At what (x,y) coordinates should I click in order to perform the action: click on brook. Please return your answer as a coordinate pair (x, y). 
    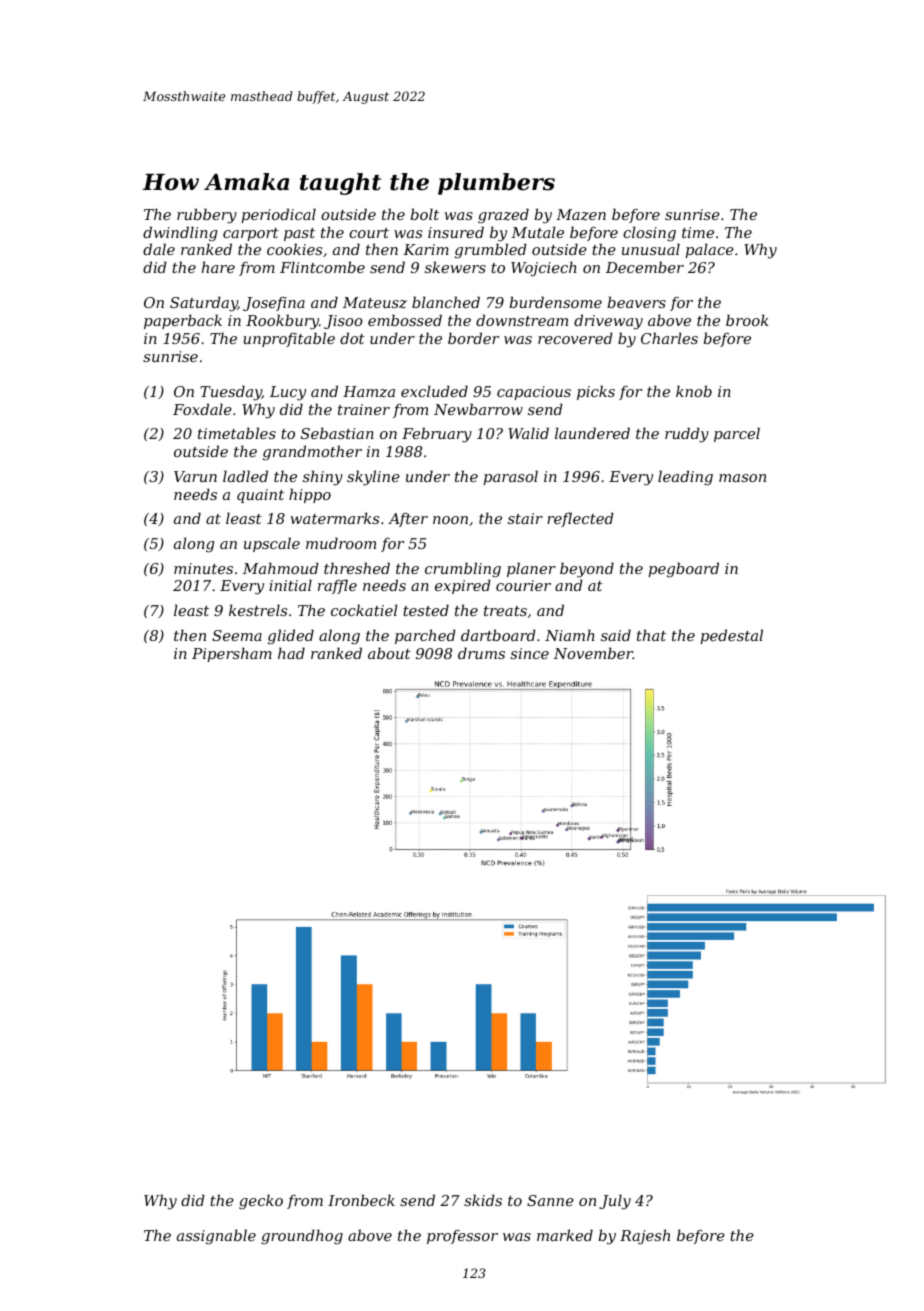
    Looking at the image, I should click on (747, 320).
